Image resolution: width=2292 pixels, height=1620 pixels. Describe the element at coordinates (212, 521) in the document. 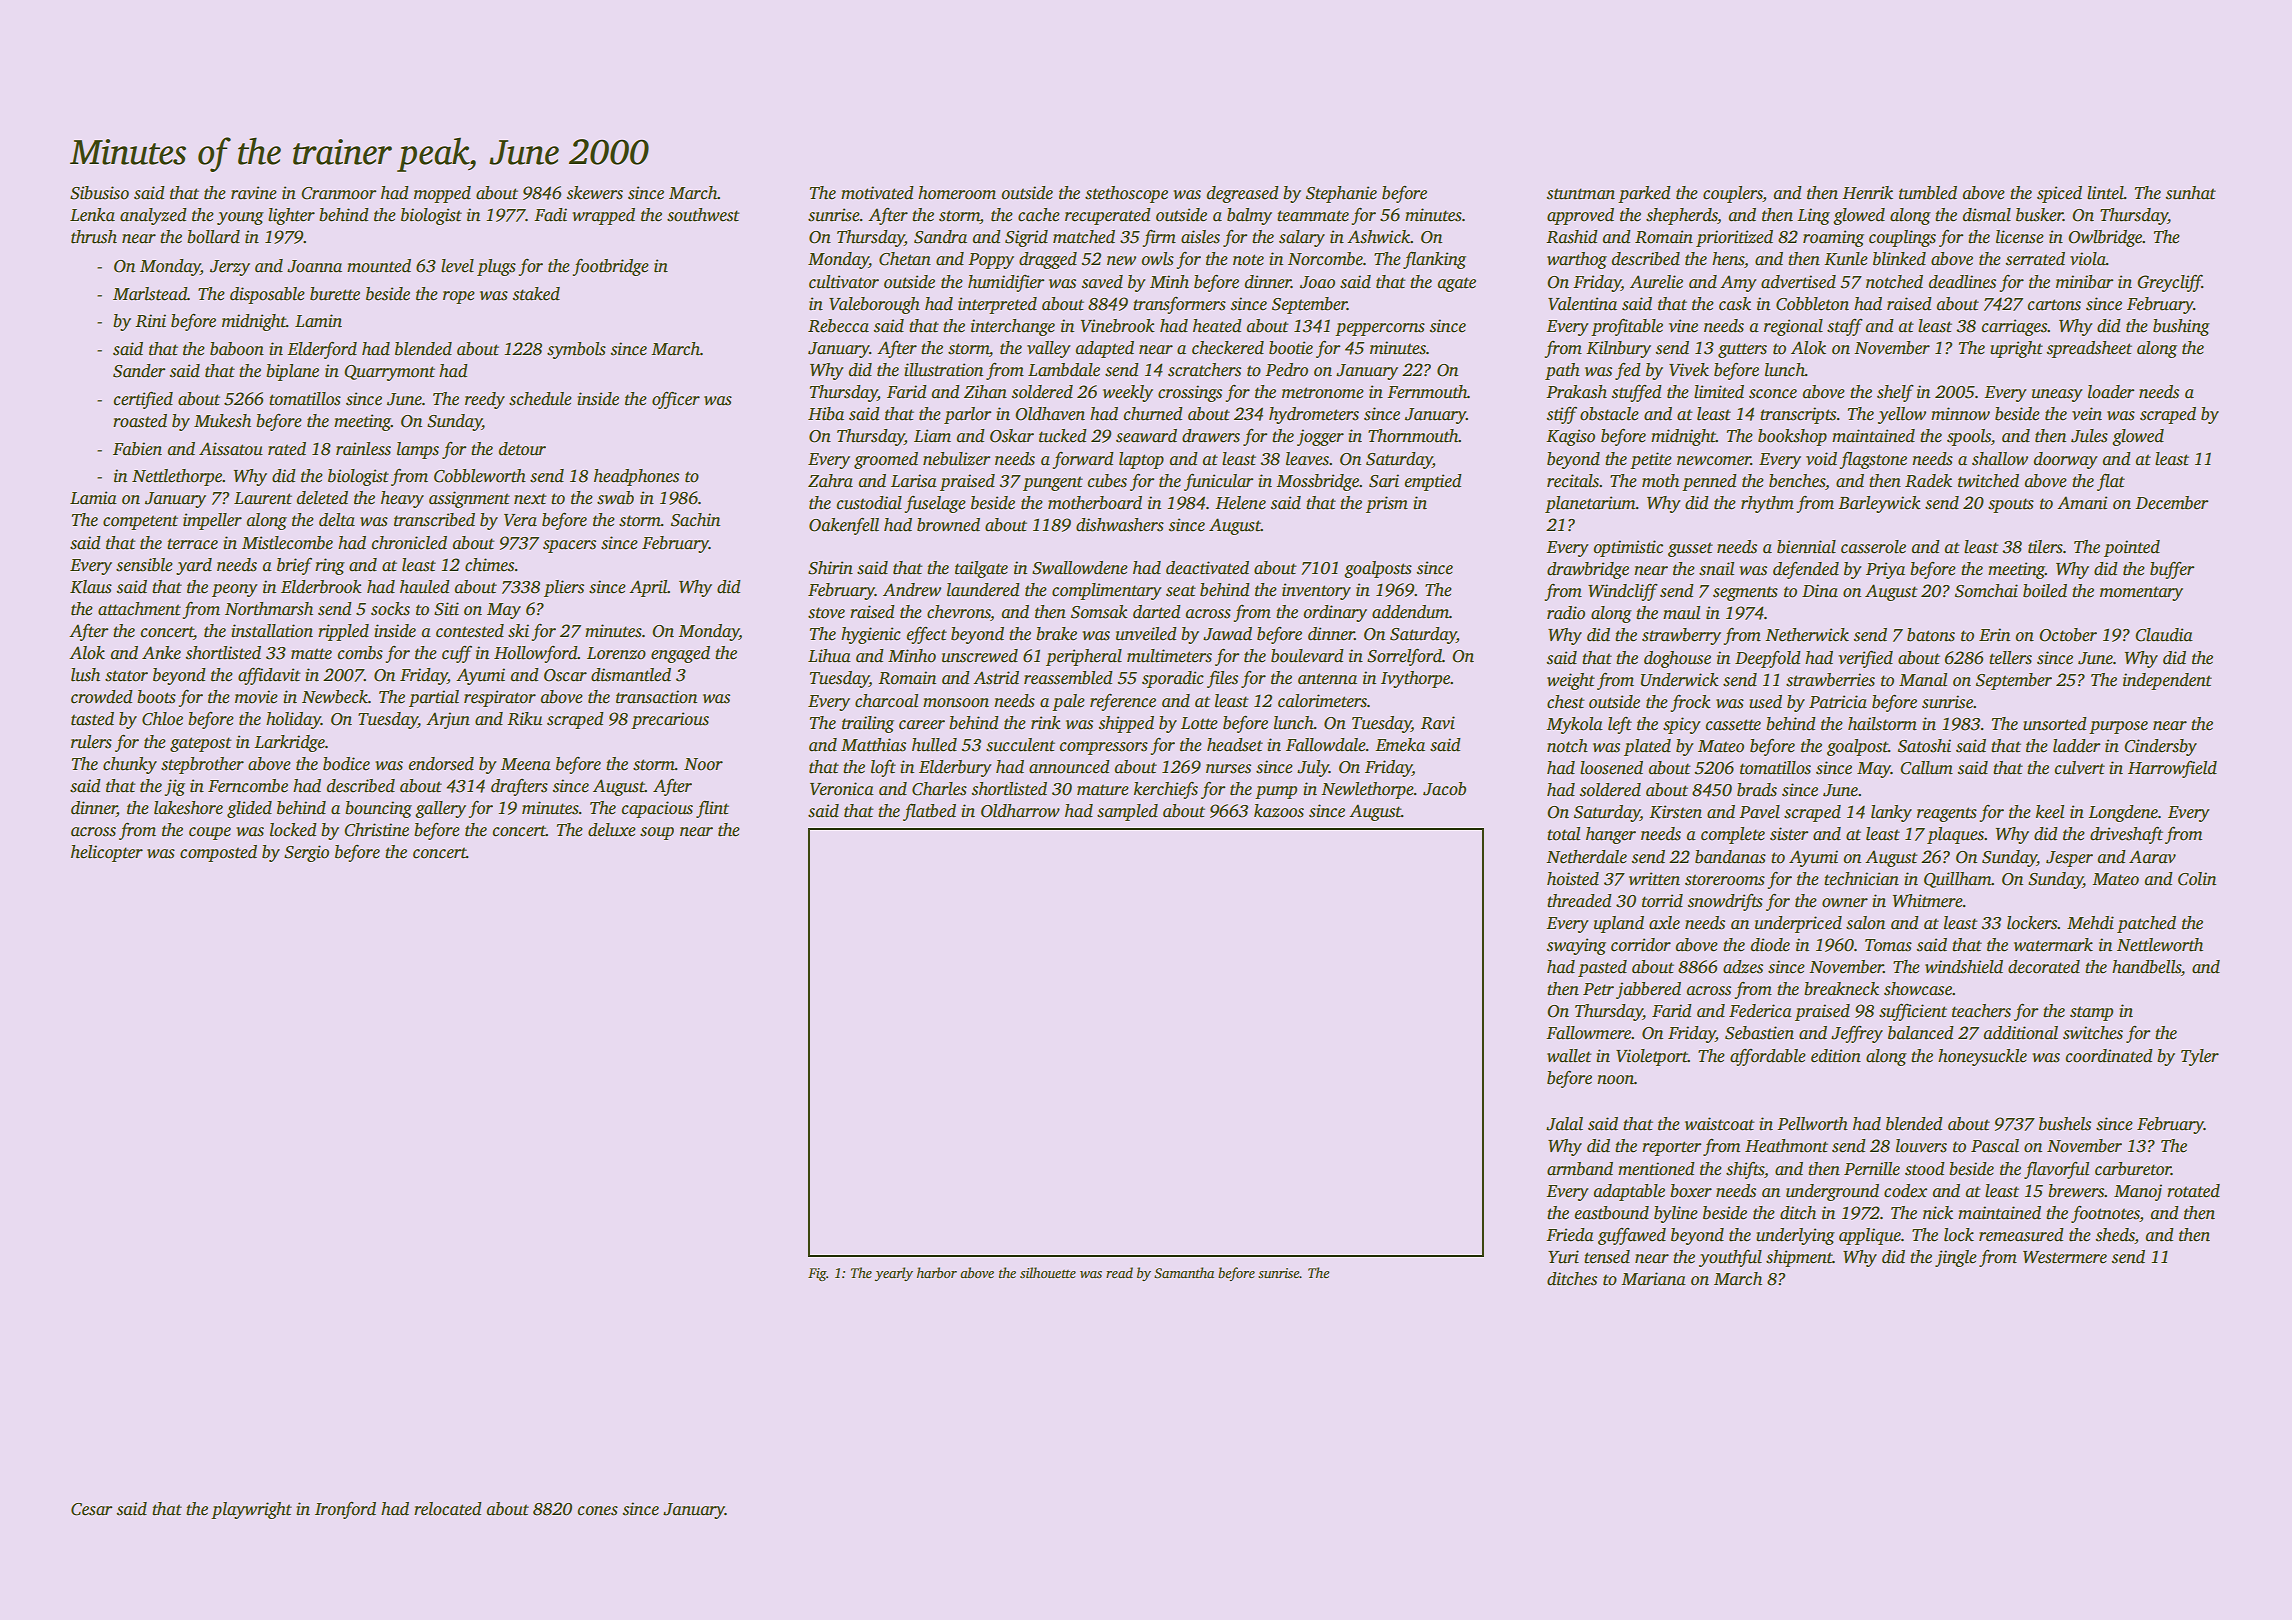

I see `impeller` at that location.
